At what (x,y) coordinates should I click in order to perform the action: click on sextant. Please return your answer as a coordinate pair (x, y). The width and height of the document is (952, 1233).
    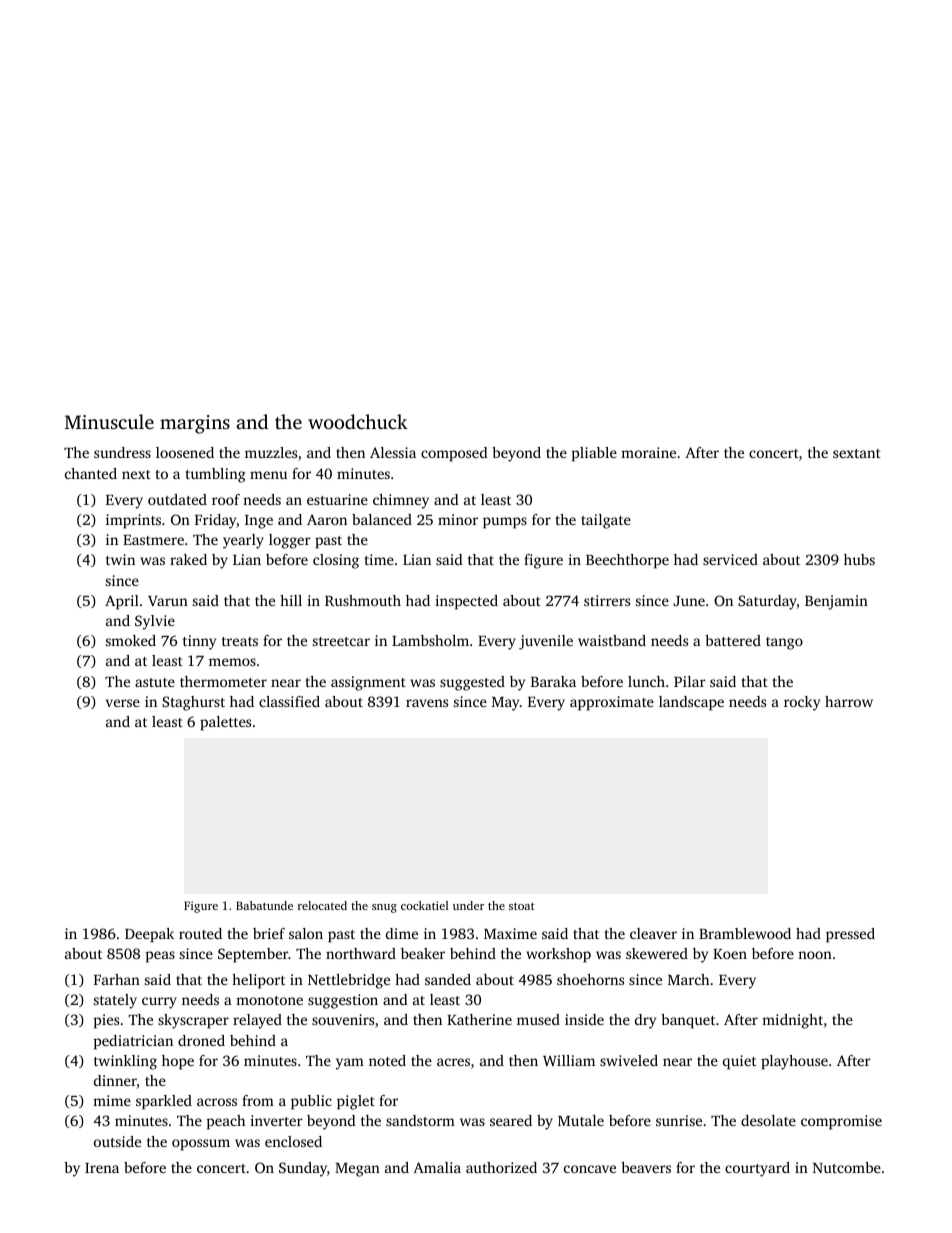
    Looking at the image, I should click on (857, 453).
